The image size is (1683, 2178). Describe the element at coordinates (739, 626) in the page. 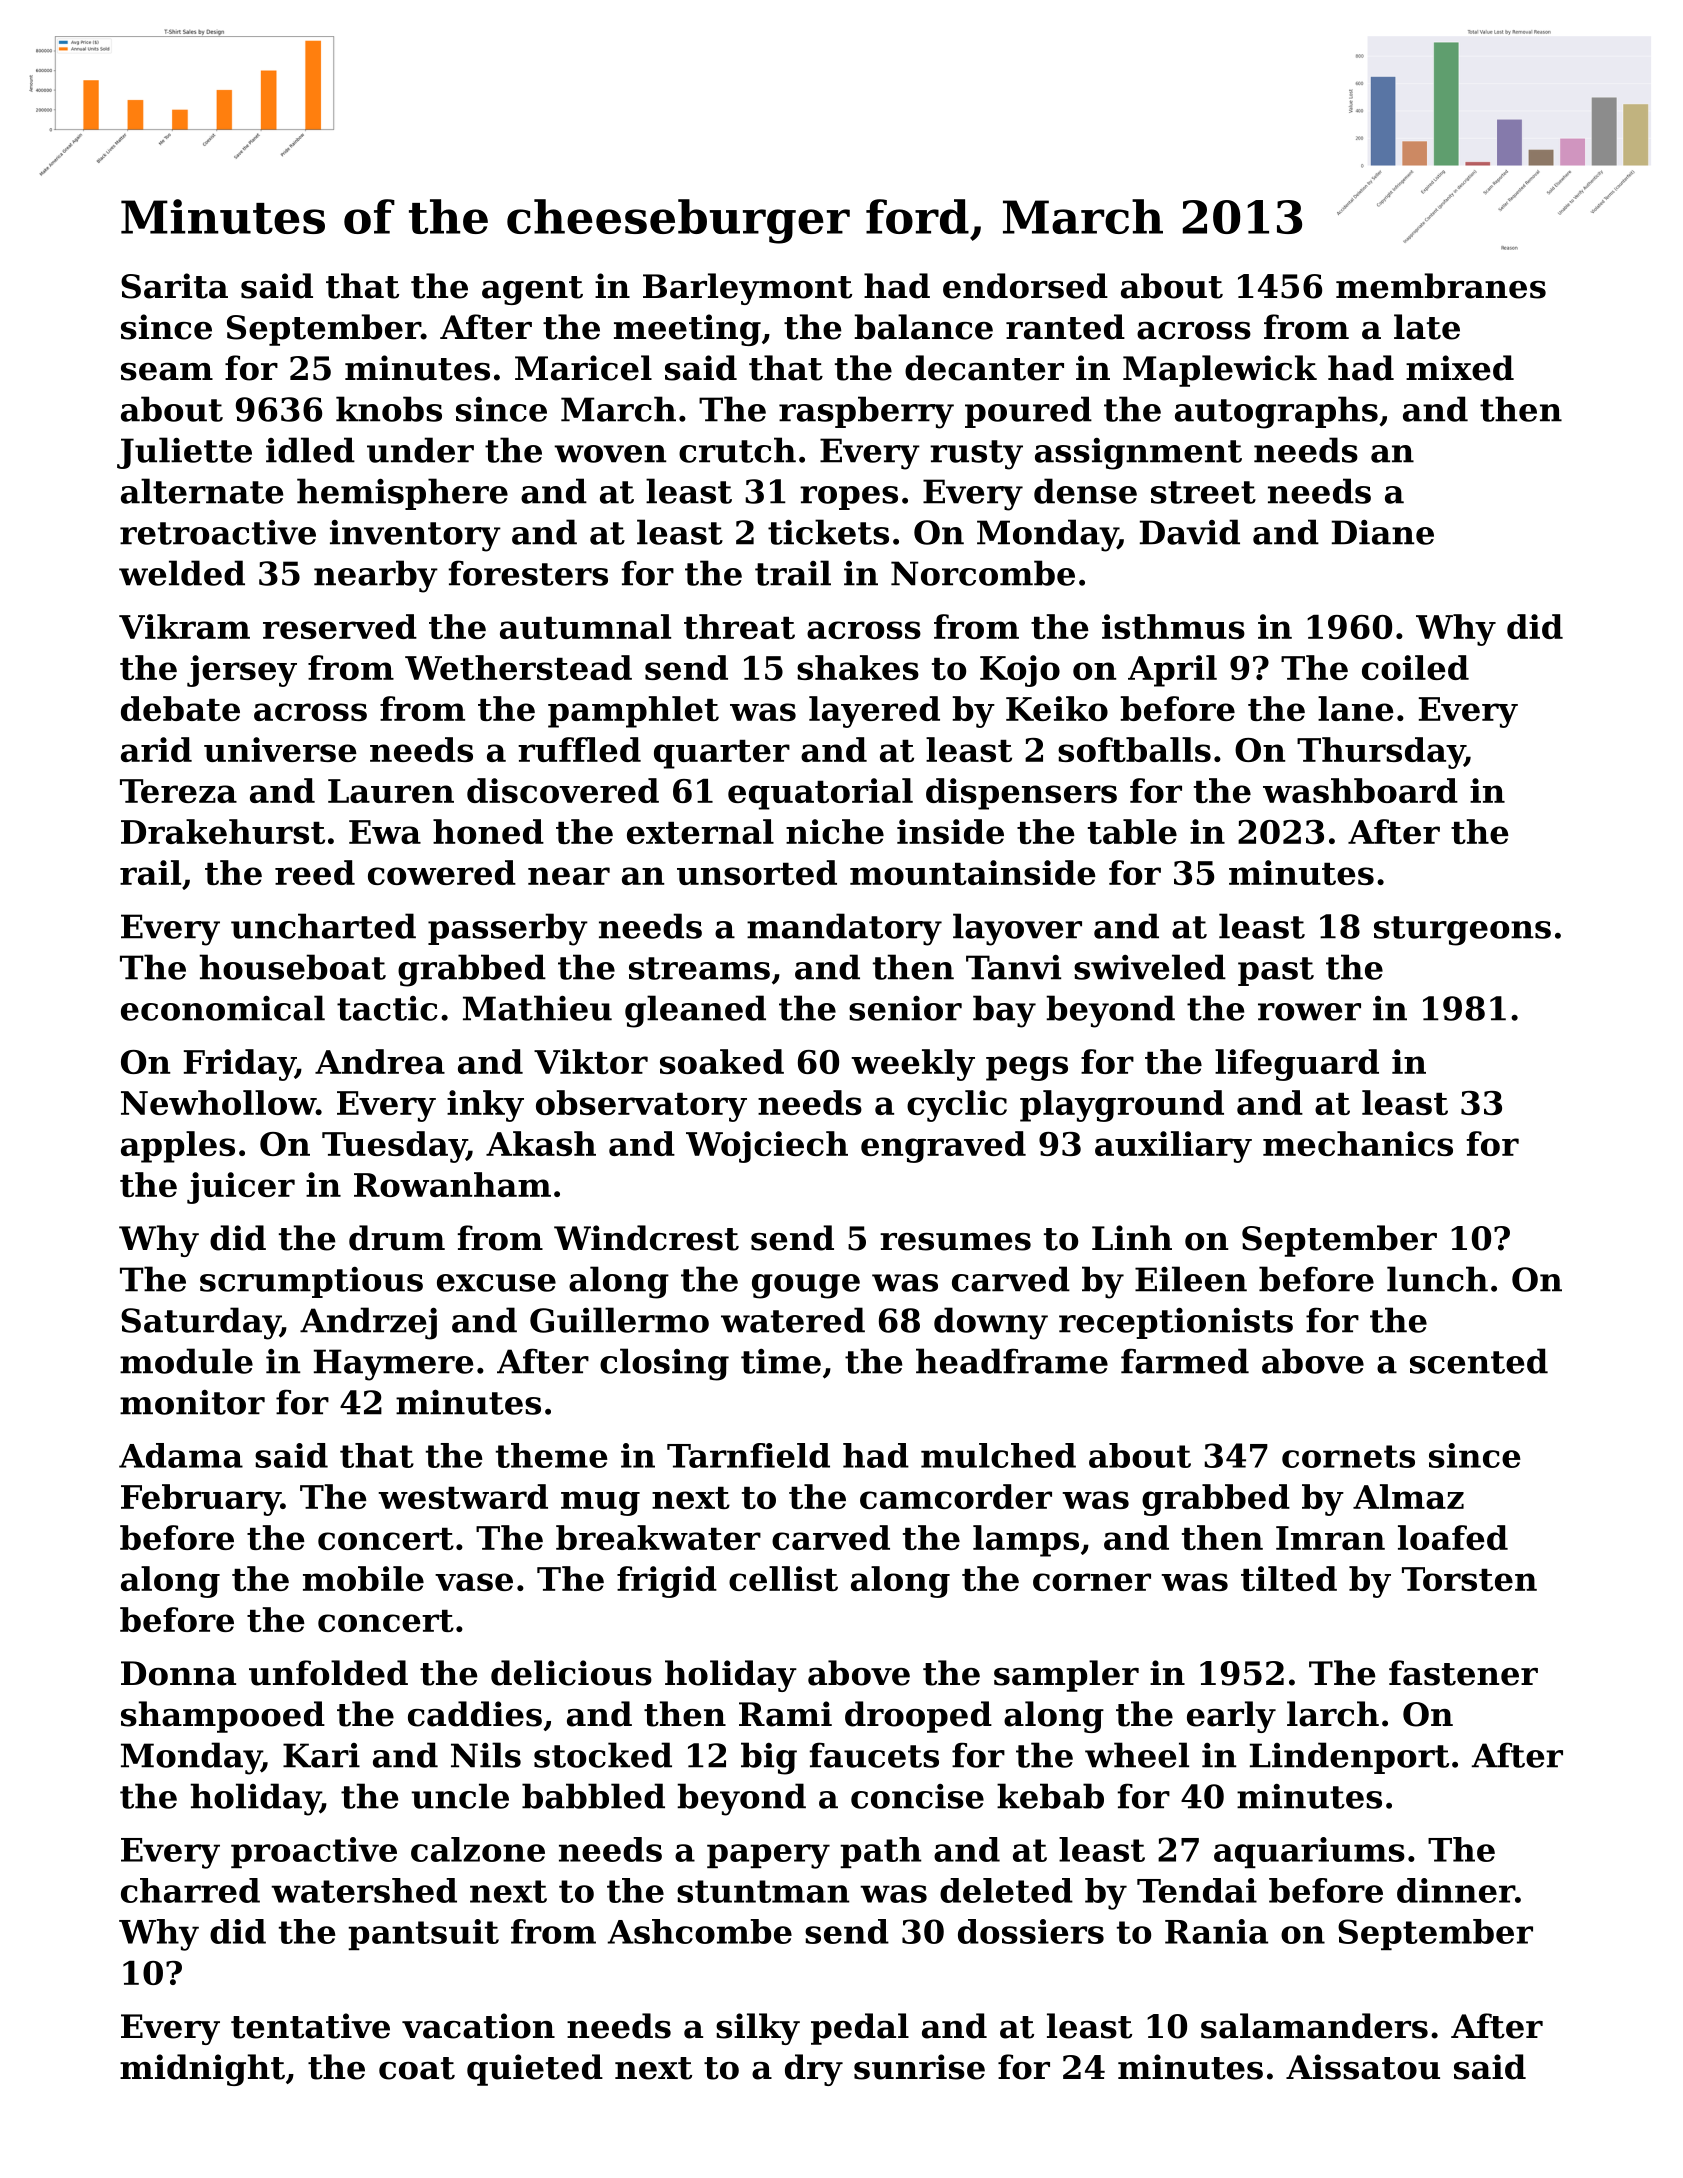

I see `threat` at that location.
